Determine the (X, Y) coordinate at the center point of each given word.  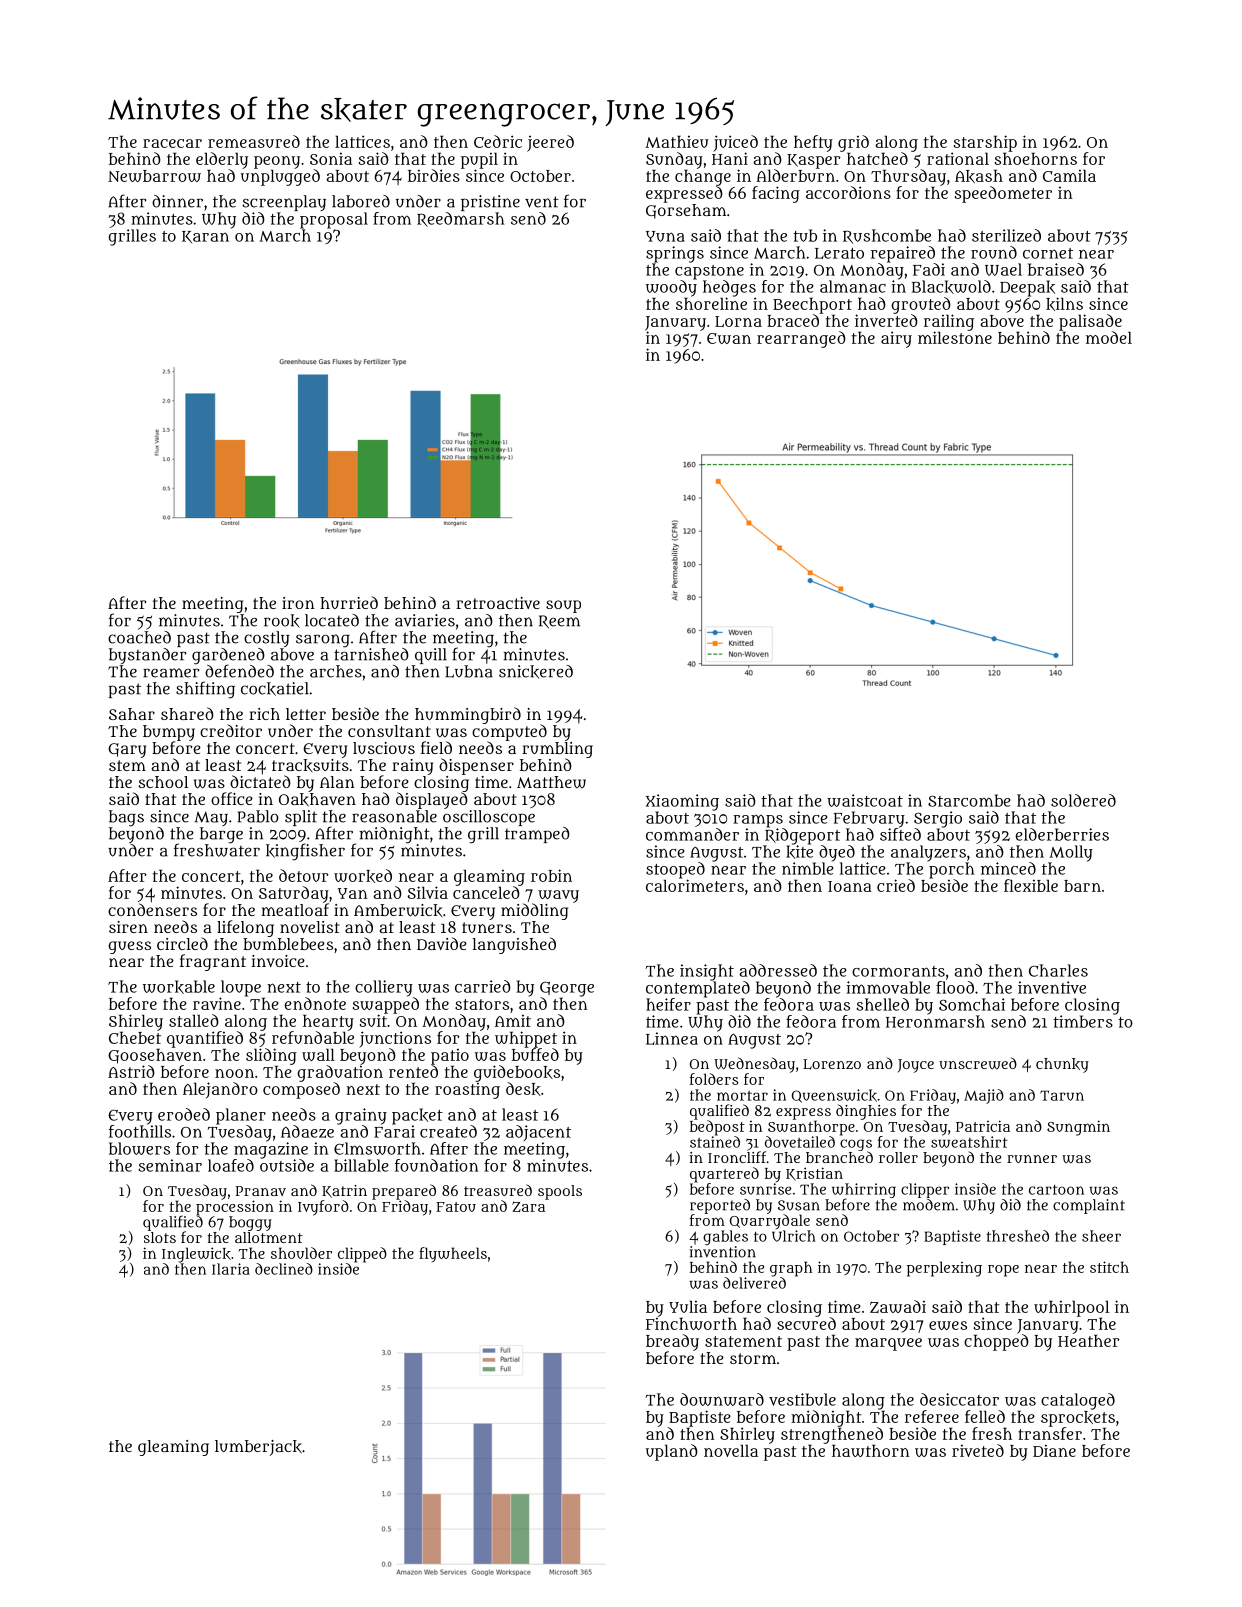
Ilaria (231, 1269)
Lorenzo (832, 1064)
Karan (205, 237)
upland (672, 1452)
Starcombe (969, 800)
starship (985, 143)
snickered (536, 672)
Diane (1054, 1450)
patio (450, 1056)
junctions (395, 1039)
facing (776, 194)
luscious (384, 748)
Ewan (729, 338)
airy (896, 339)
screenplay (284, 203)
